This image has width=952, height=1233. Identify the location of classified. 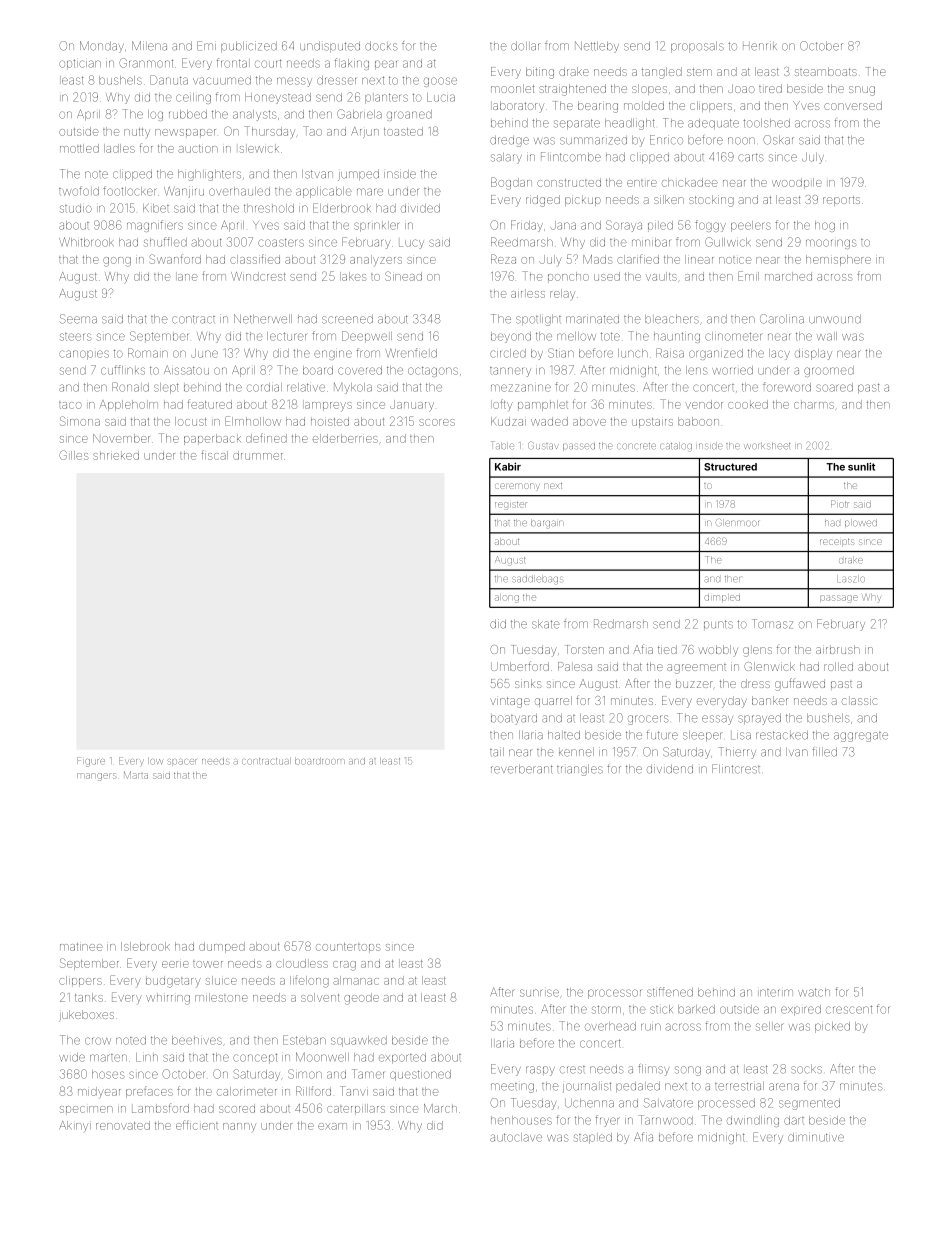
(255, 259).
